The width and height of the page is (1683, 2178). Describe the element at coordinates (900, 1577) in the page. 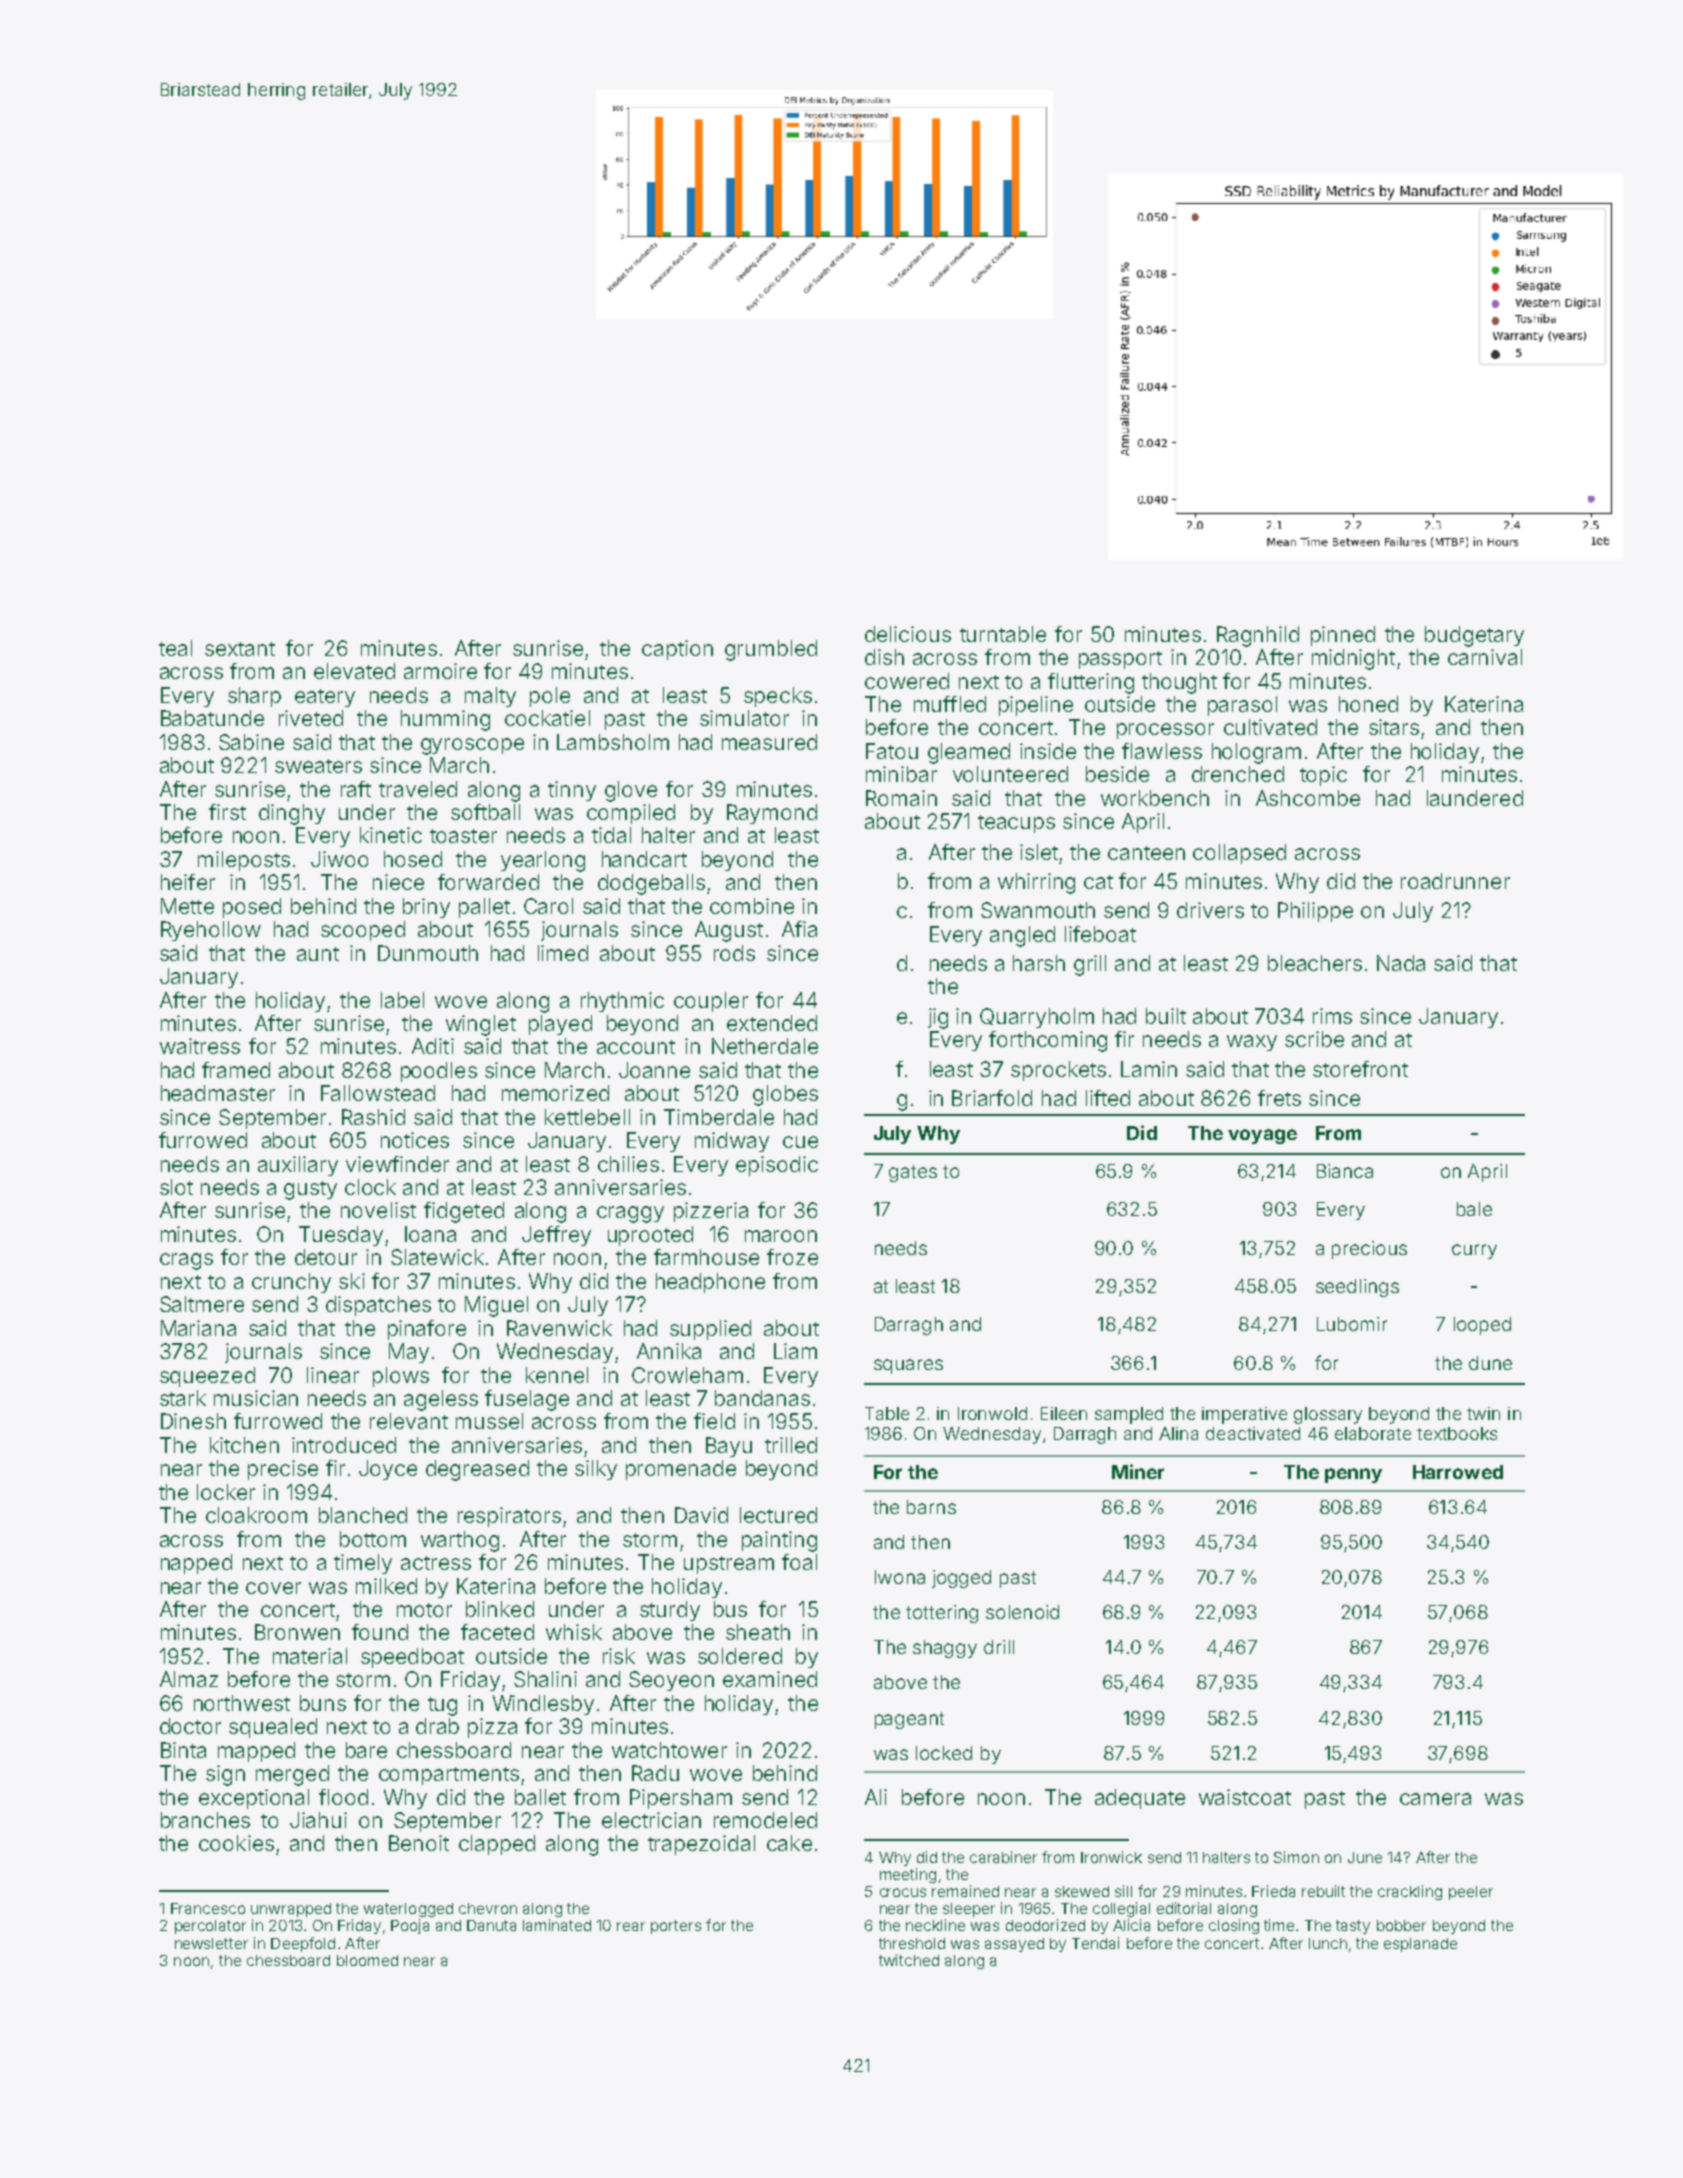

I see `Iwona` at that location.
